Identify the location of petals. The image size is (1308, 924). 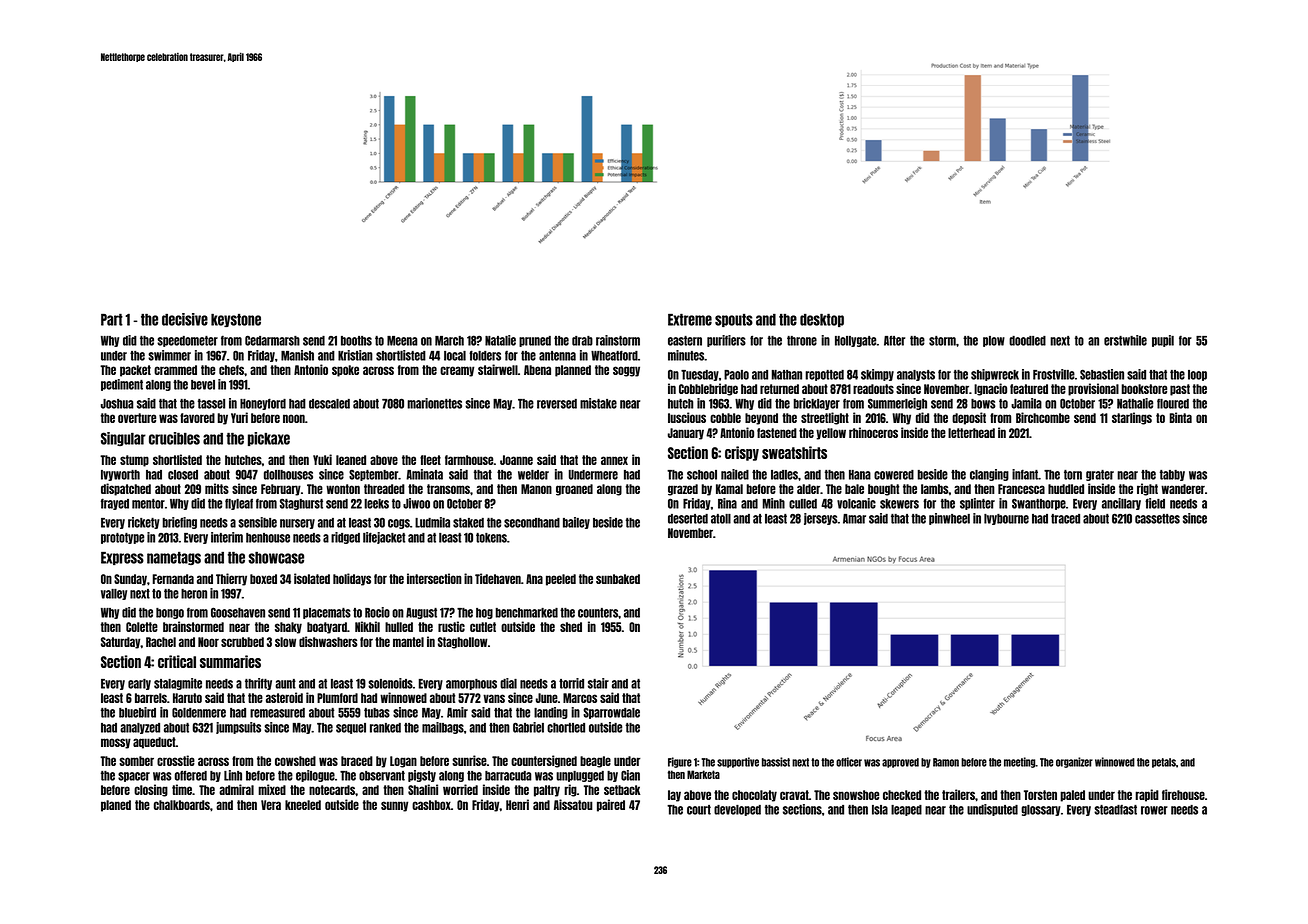
(1164, 763).
